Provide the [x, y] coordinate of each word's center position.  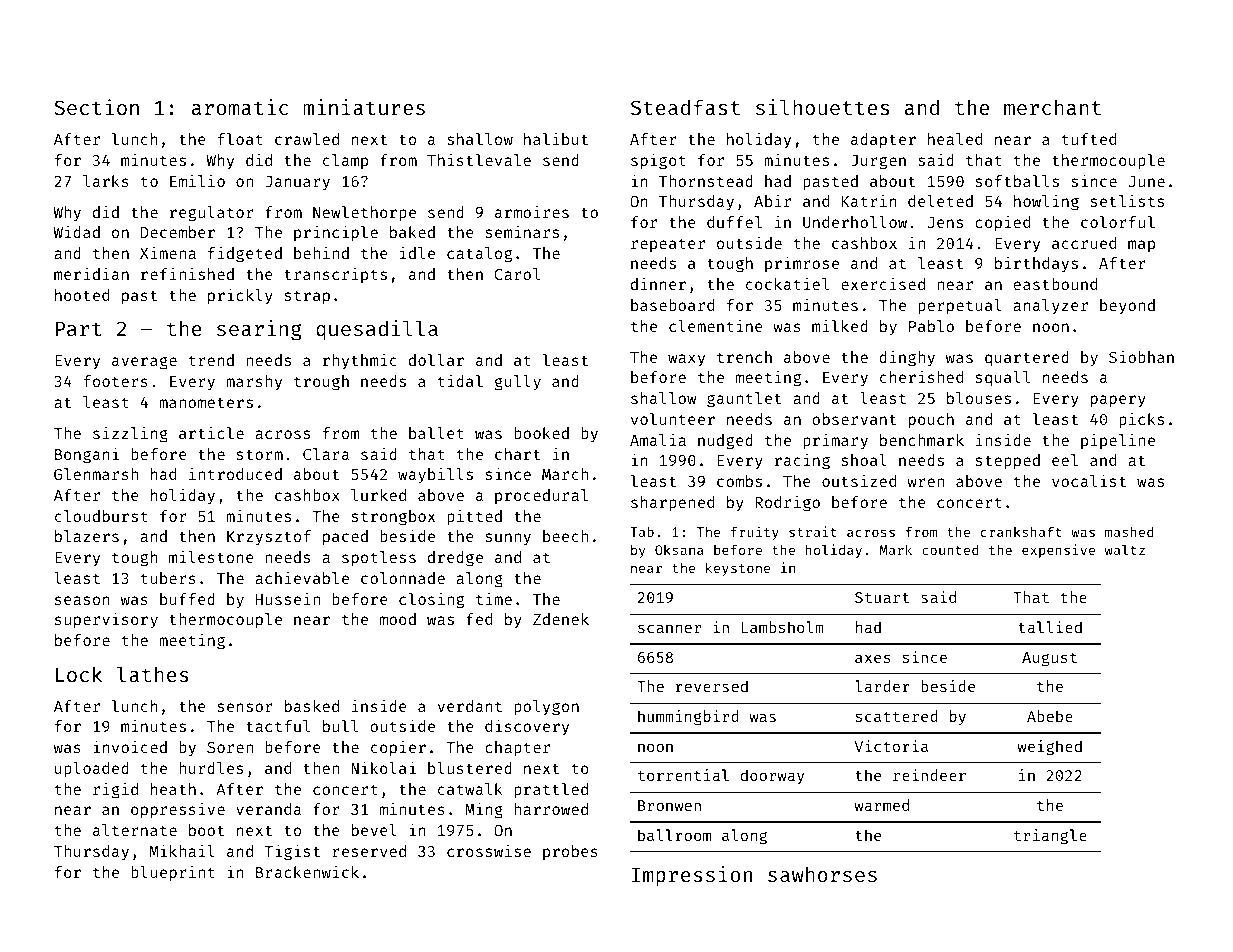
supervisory [106, 620]
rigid [115, 790]
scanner [669, 628]
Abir [772, 201]
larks [106, 181]
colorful [1118, 222]
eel [1065, 460]
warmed [881, 805]
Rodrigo [787, 503]
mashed [1129, 531]
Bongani [87, 455]
